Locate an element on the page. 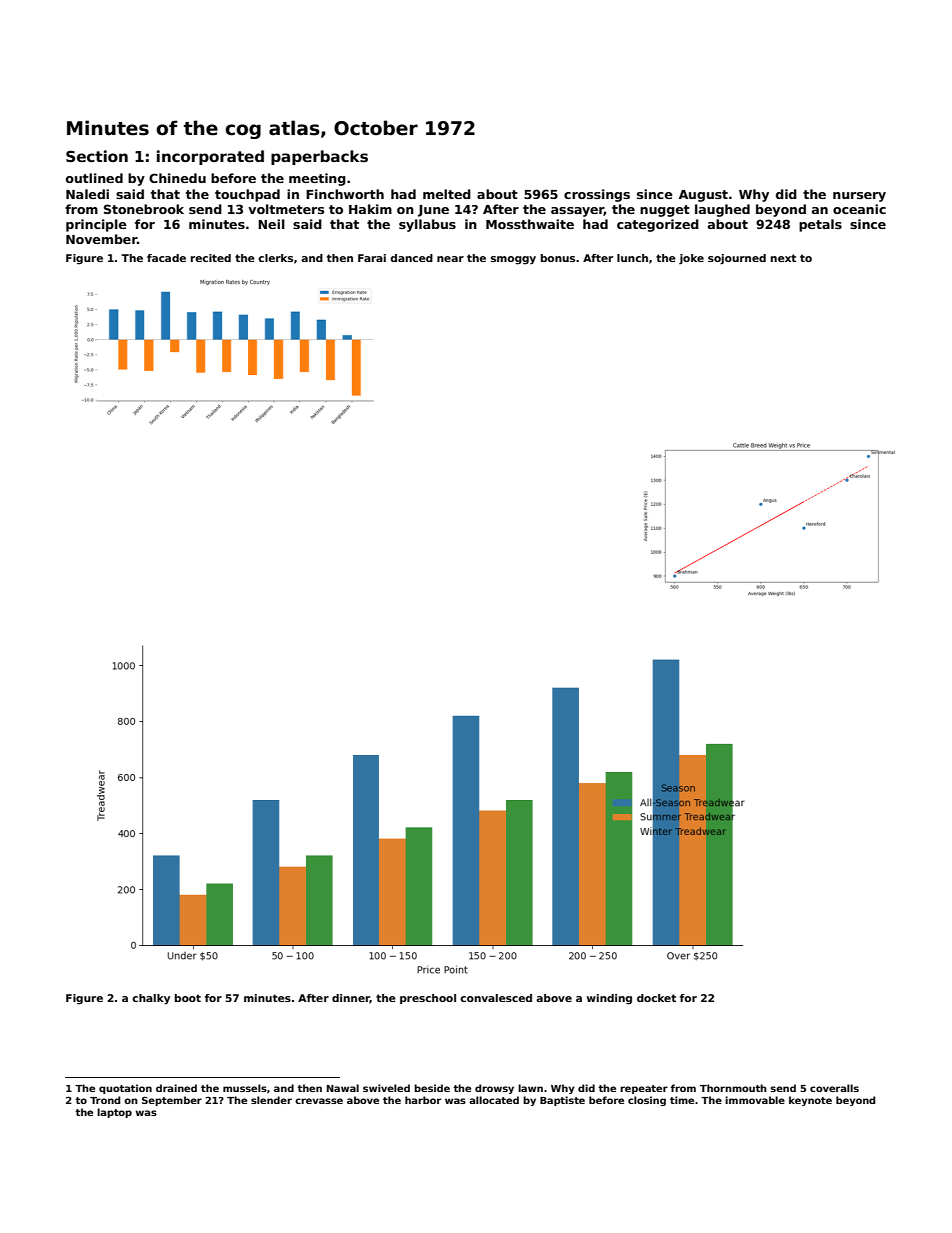 Image resolution: width=952 pixels, height=1233 pixels. docket is located at coordinates (656, 998).
